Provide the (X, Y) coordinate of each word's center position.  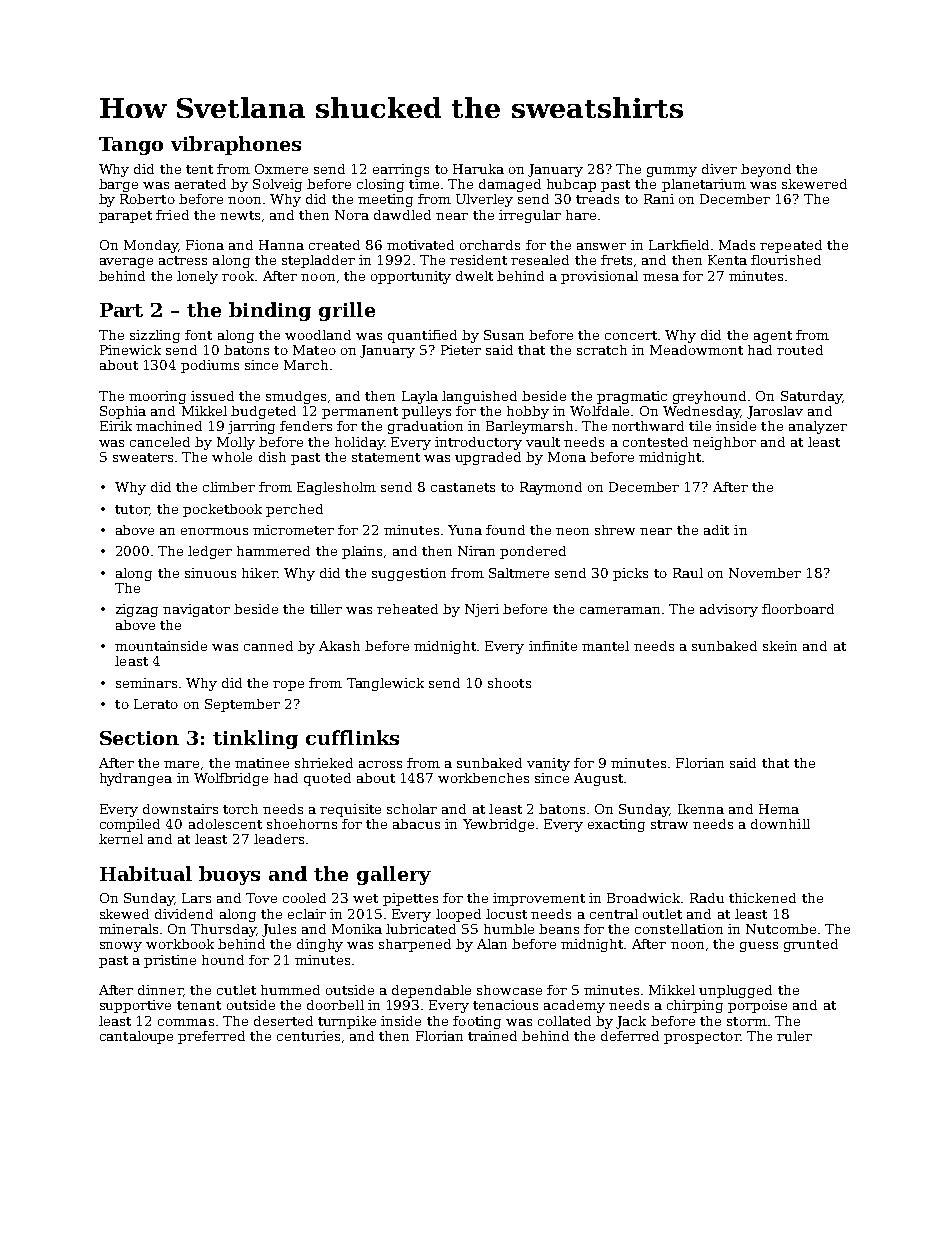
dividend (184, 914)
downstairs (180, 809)
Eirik (116, 426)
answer (601, 246)
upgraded (488, 458)
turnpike (347, 1022)
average (126, 263)
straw (669, 824)
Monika (357, 929)
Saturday (811, 397)
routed (800, 350)
